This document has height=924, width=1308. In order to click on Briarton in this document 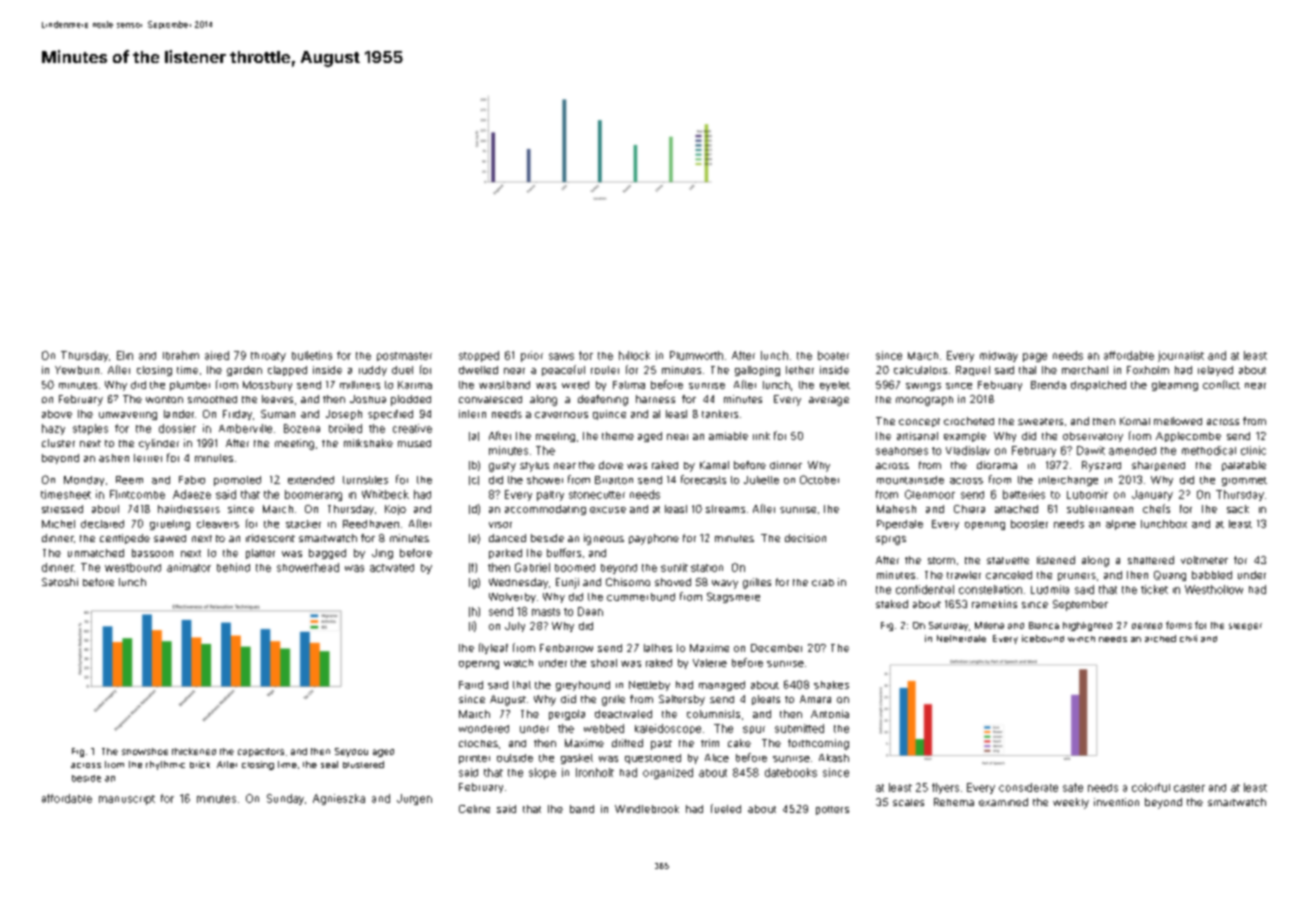, I will do `click(614, 480)`.
